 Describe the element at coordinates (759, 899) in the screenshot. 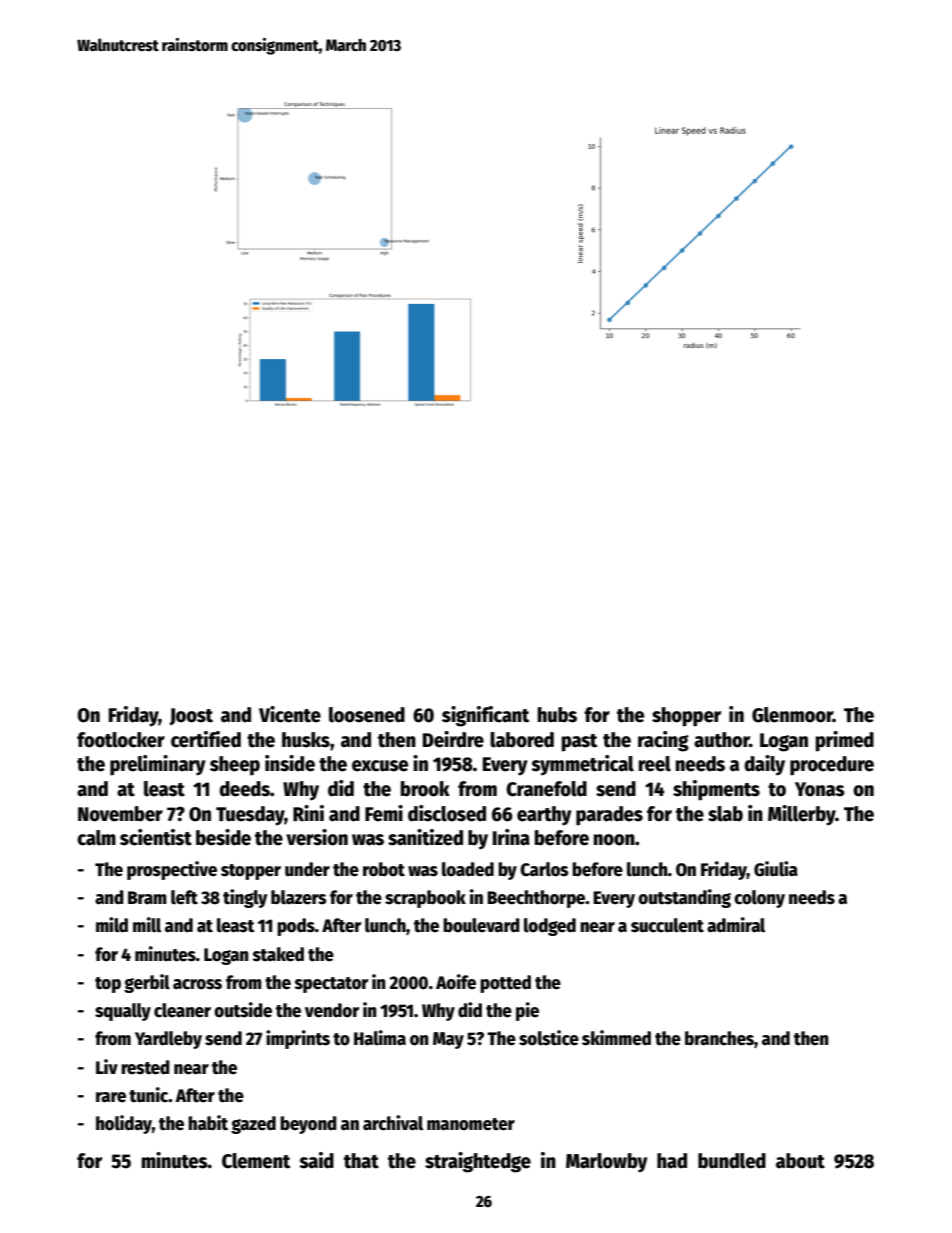

I see `colony` at that location.
